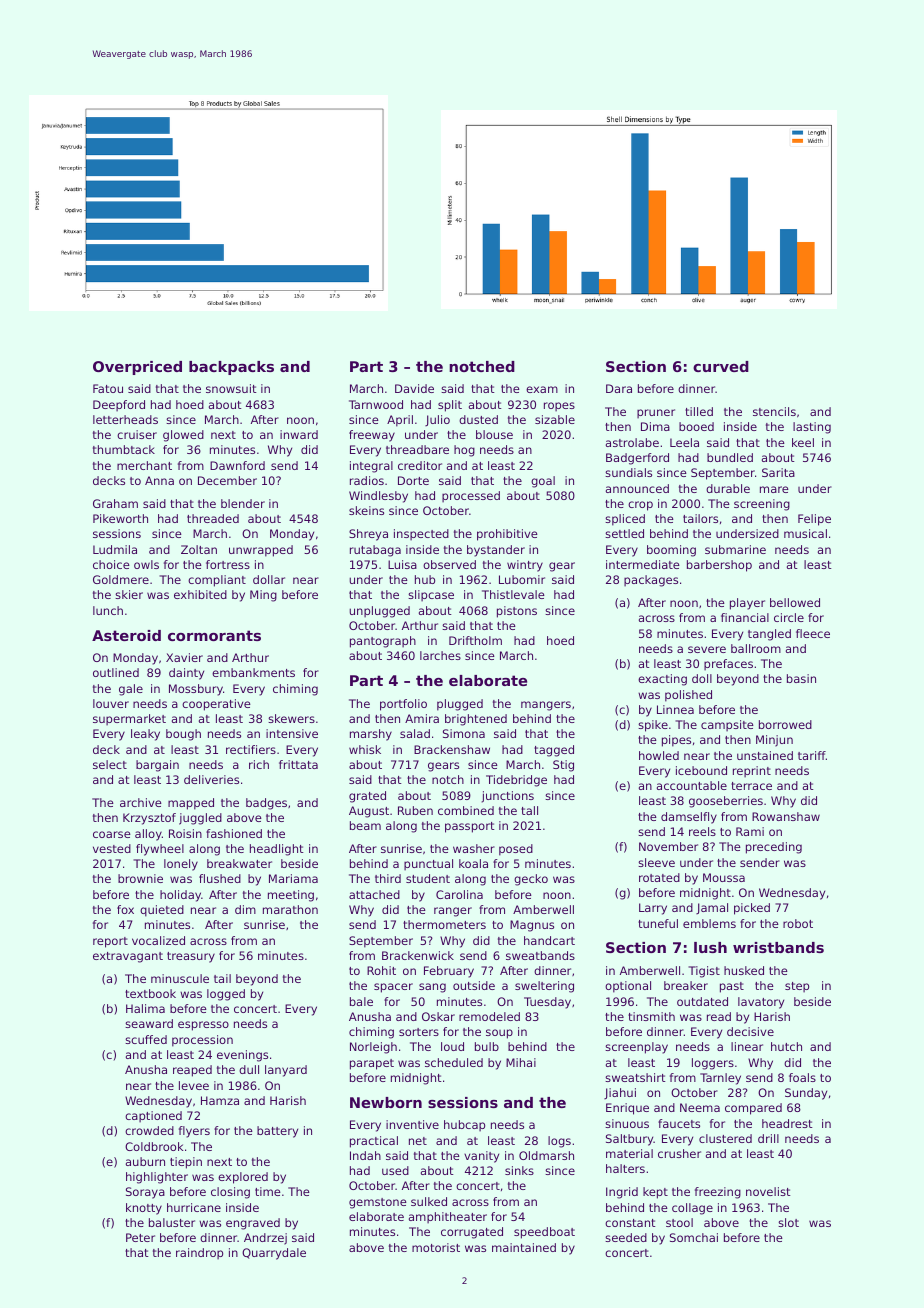 The height and width of the screenshot is (1308, 924). I want to click on hutch, so click(786, 1046).
